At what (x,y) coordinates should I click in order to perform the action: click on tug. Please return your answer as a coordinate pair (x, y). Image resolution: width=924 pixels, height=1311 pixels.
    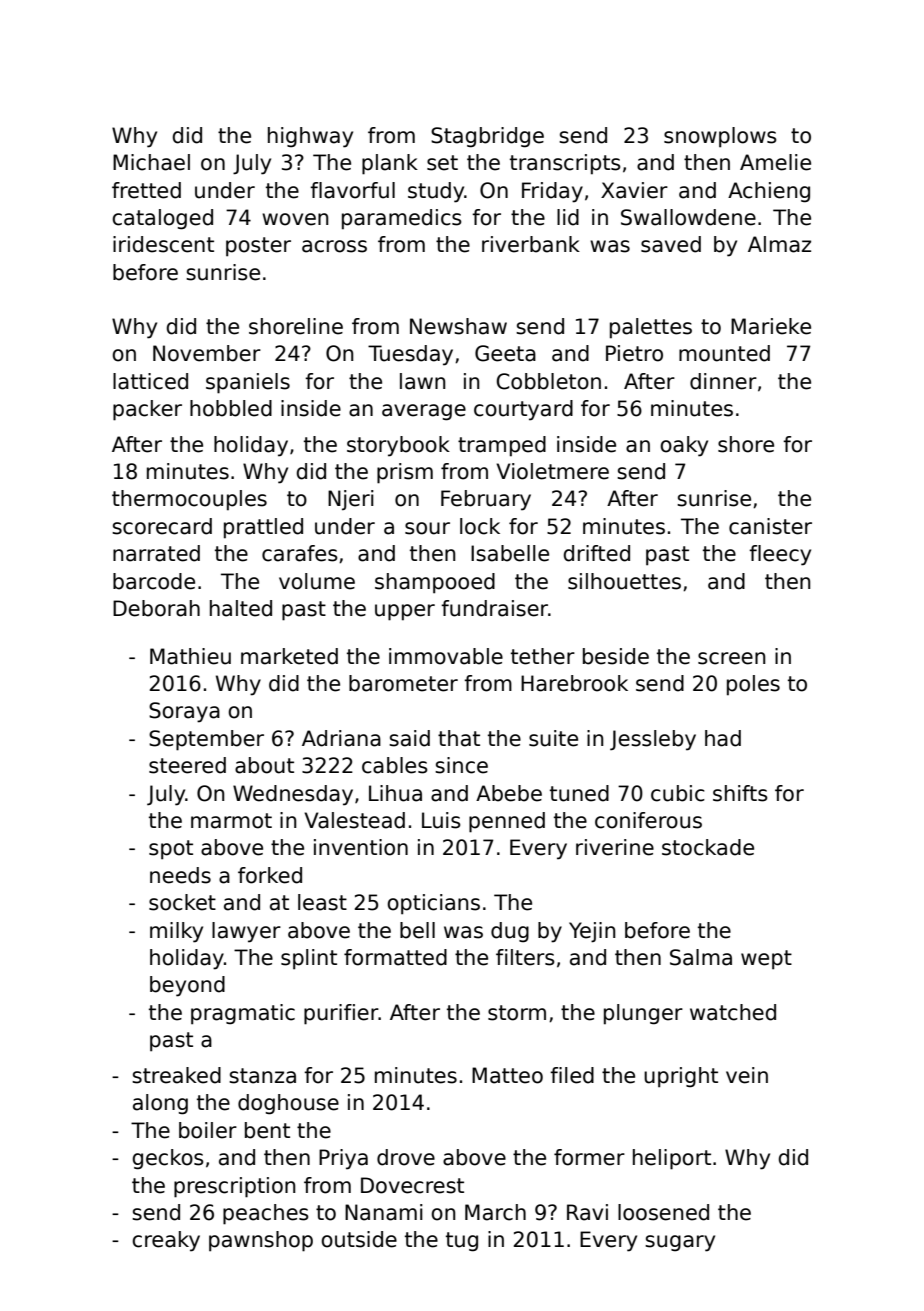
    Looking at the image, I should click on (462, 1242).
